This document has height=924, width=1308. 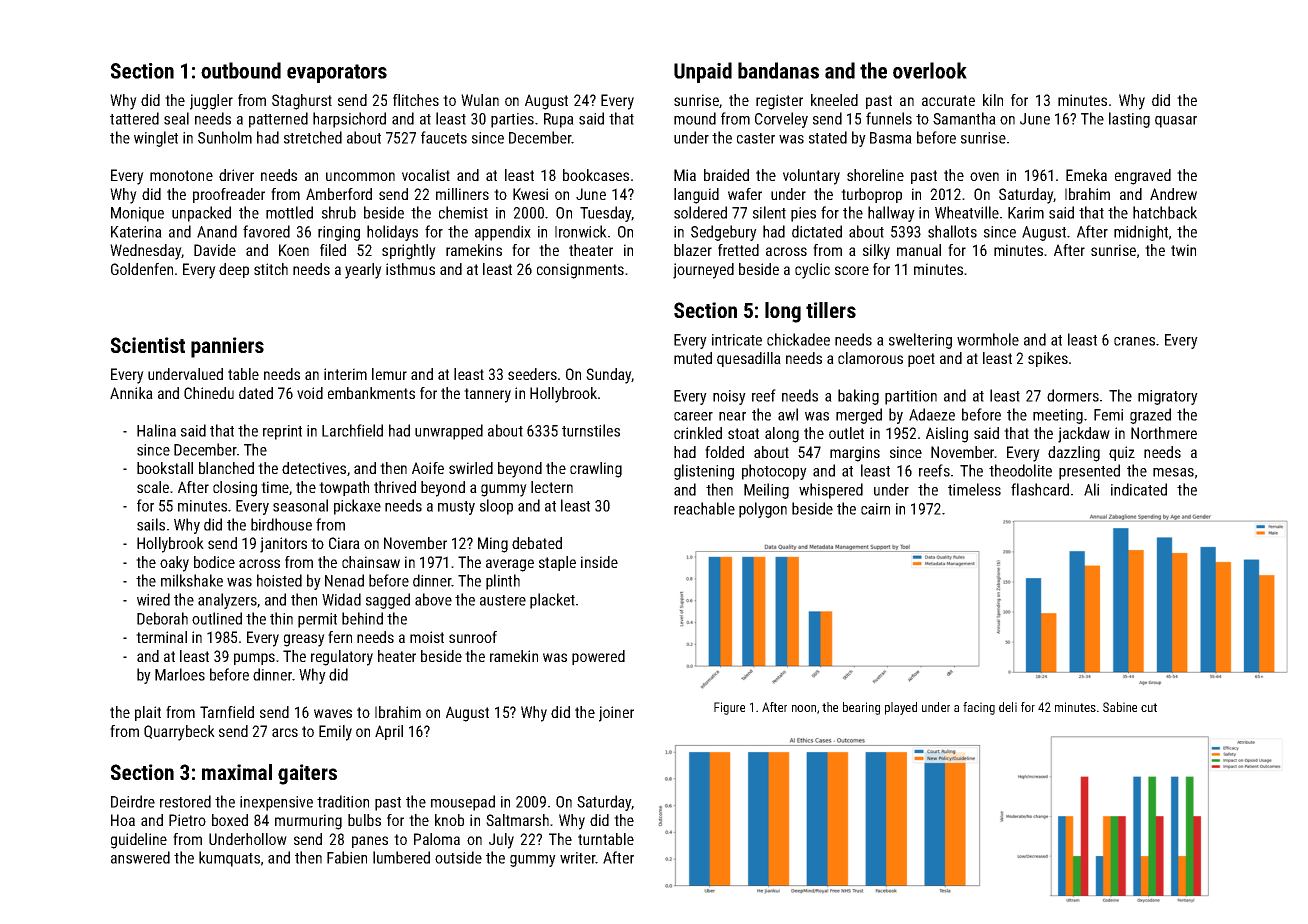 I want to click on outbound, so click(x=241, y=70).
